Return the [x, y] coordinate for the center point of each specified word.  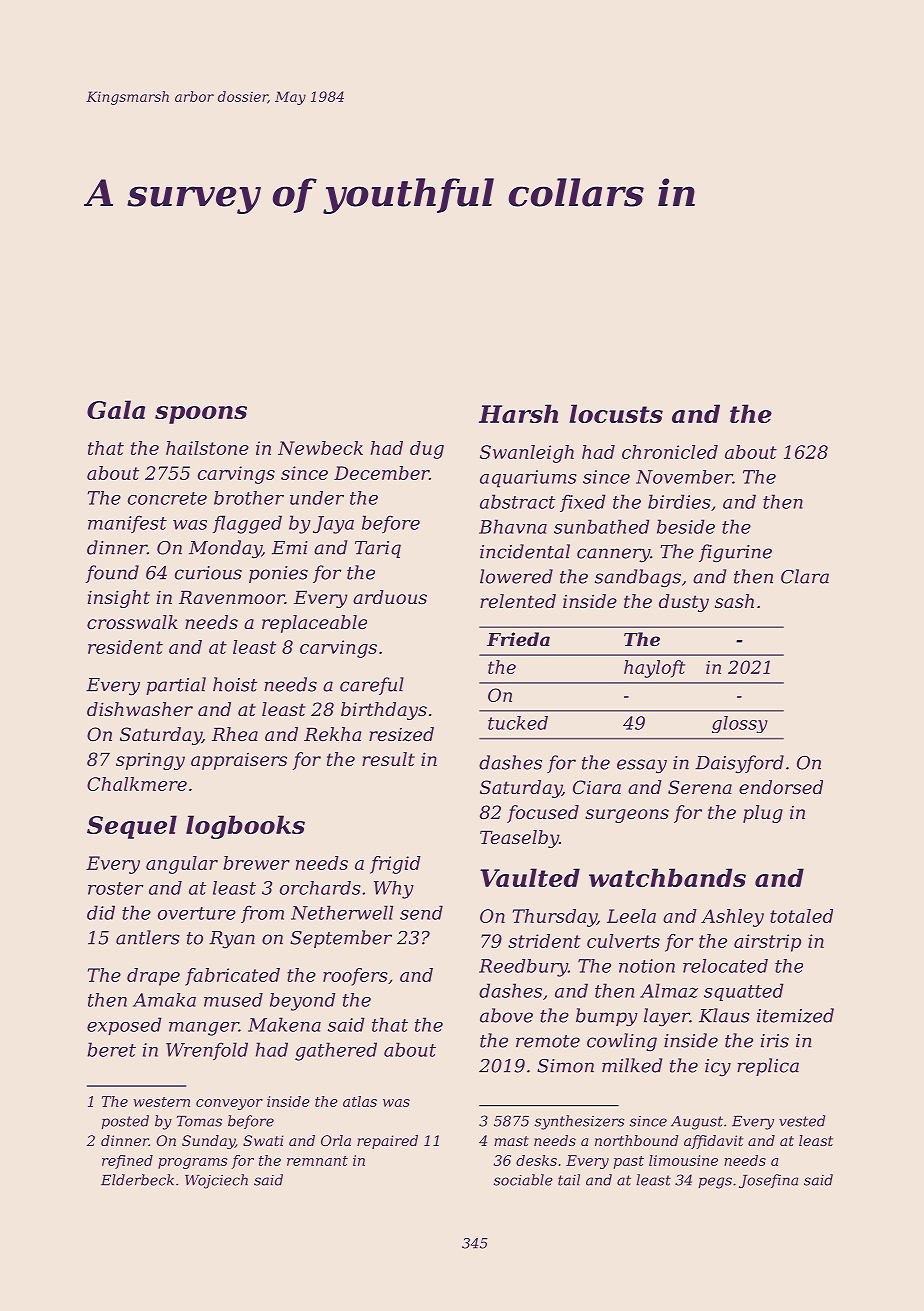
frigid [395, 865]
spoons [201, 415]
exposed [124, 1026]
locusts [616, 413]
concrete [167, 498]
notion [647, 966]
